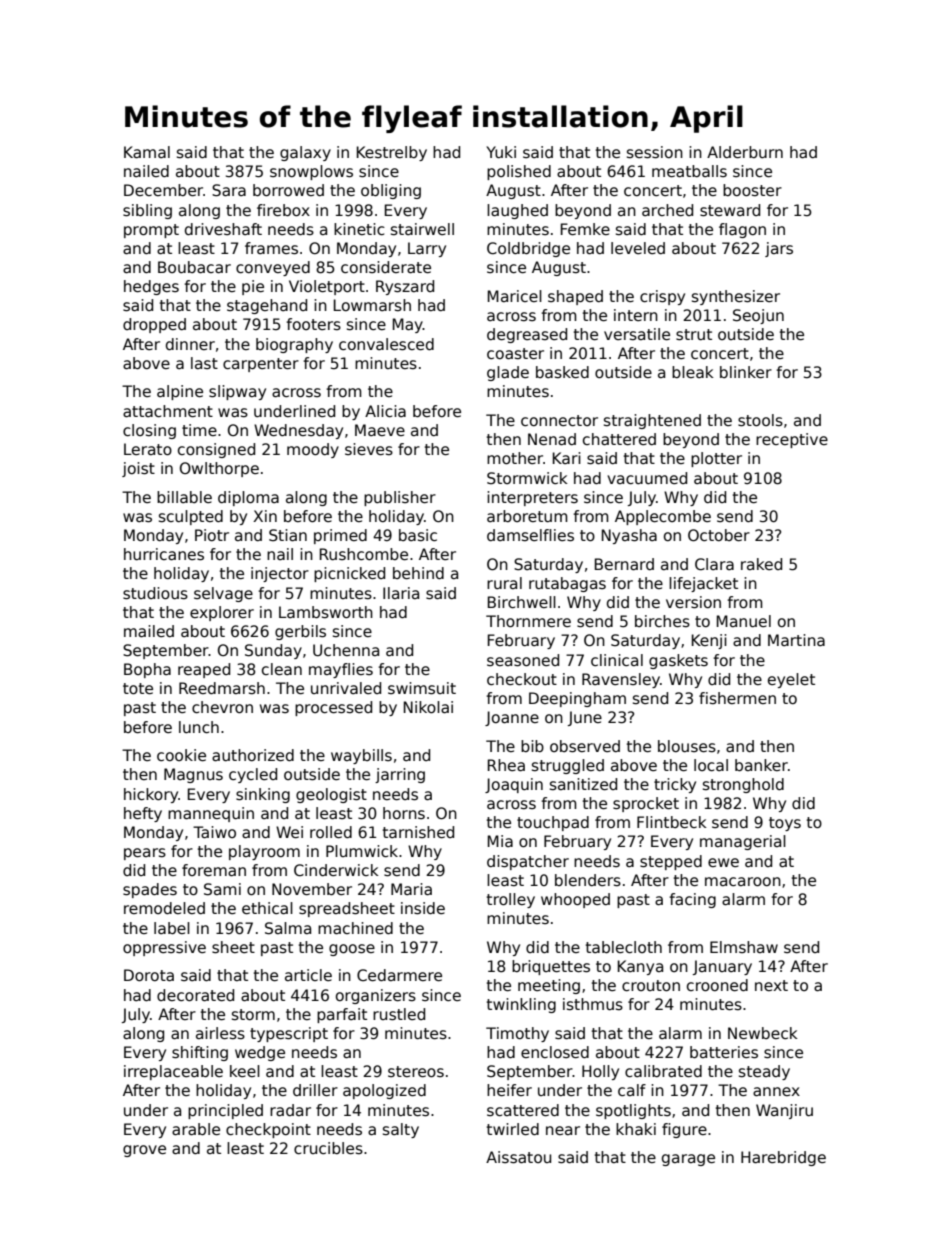  I want to click on Kamal, so click(147, 152).
